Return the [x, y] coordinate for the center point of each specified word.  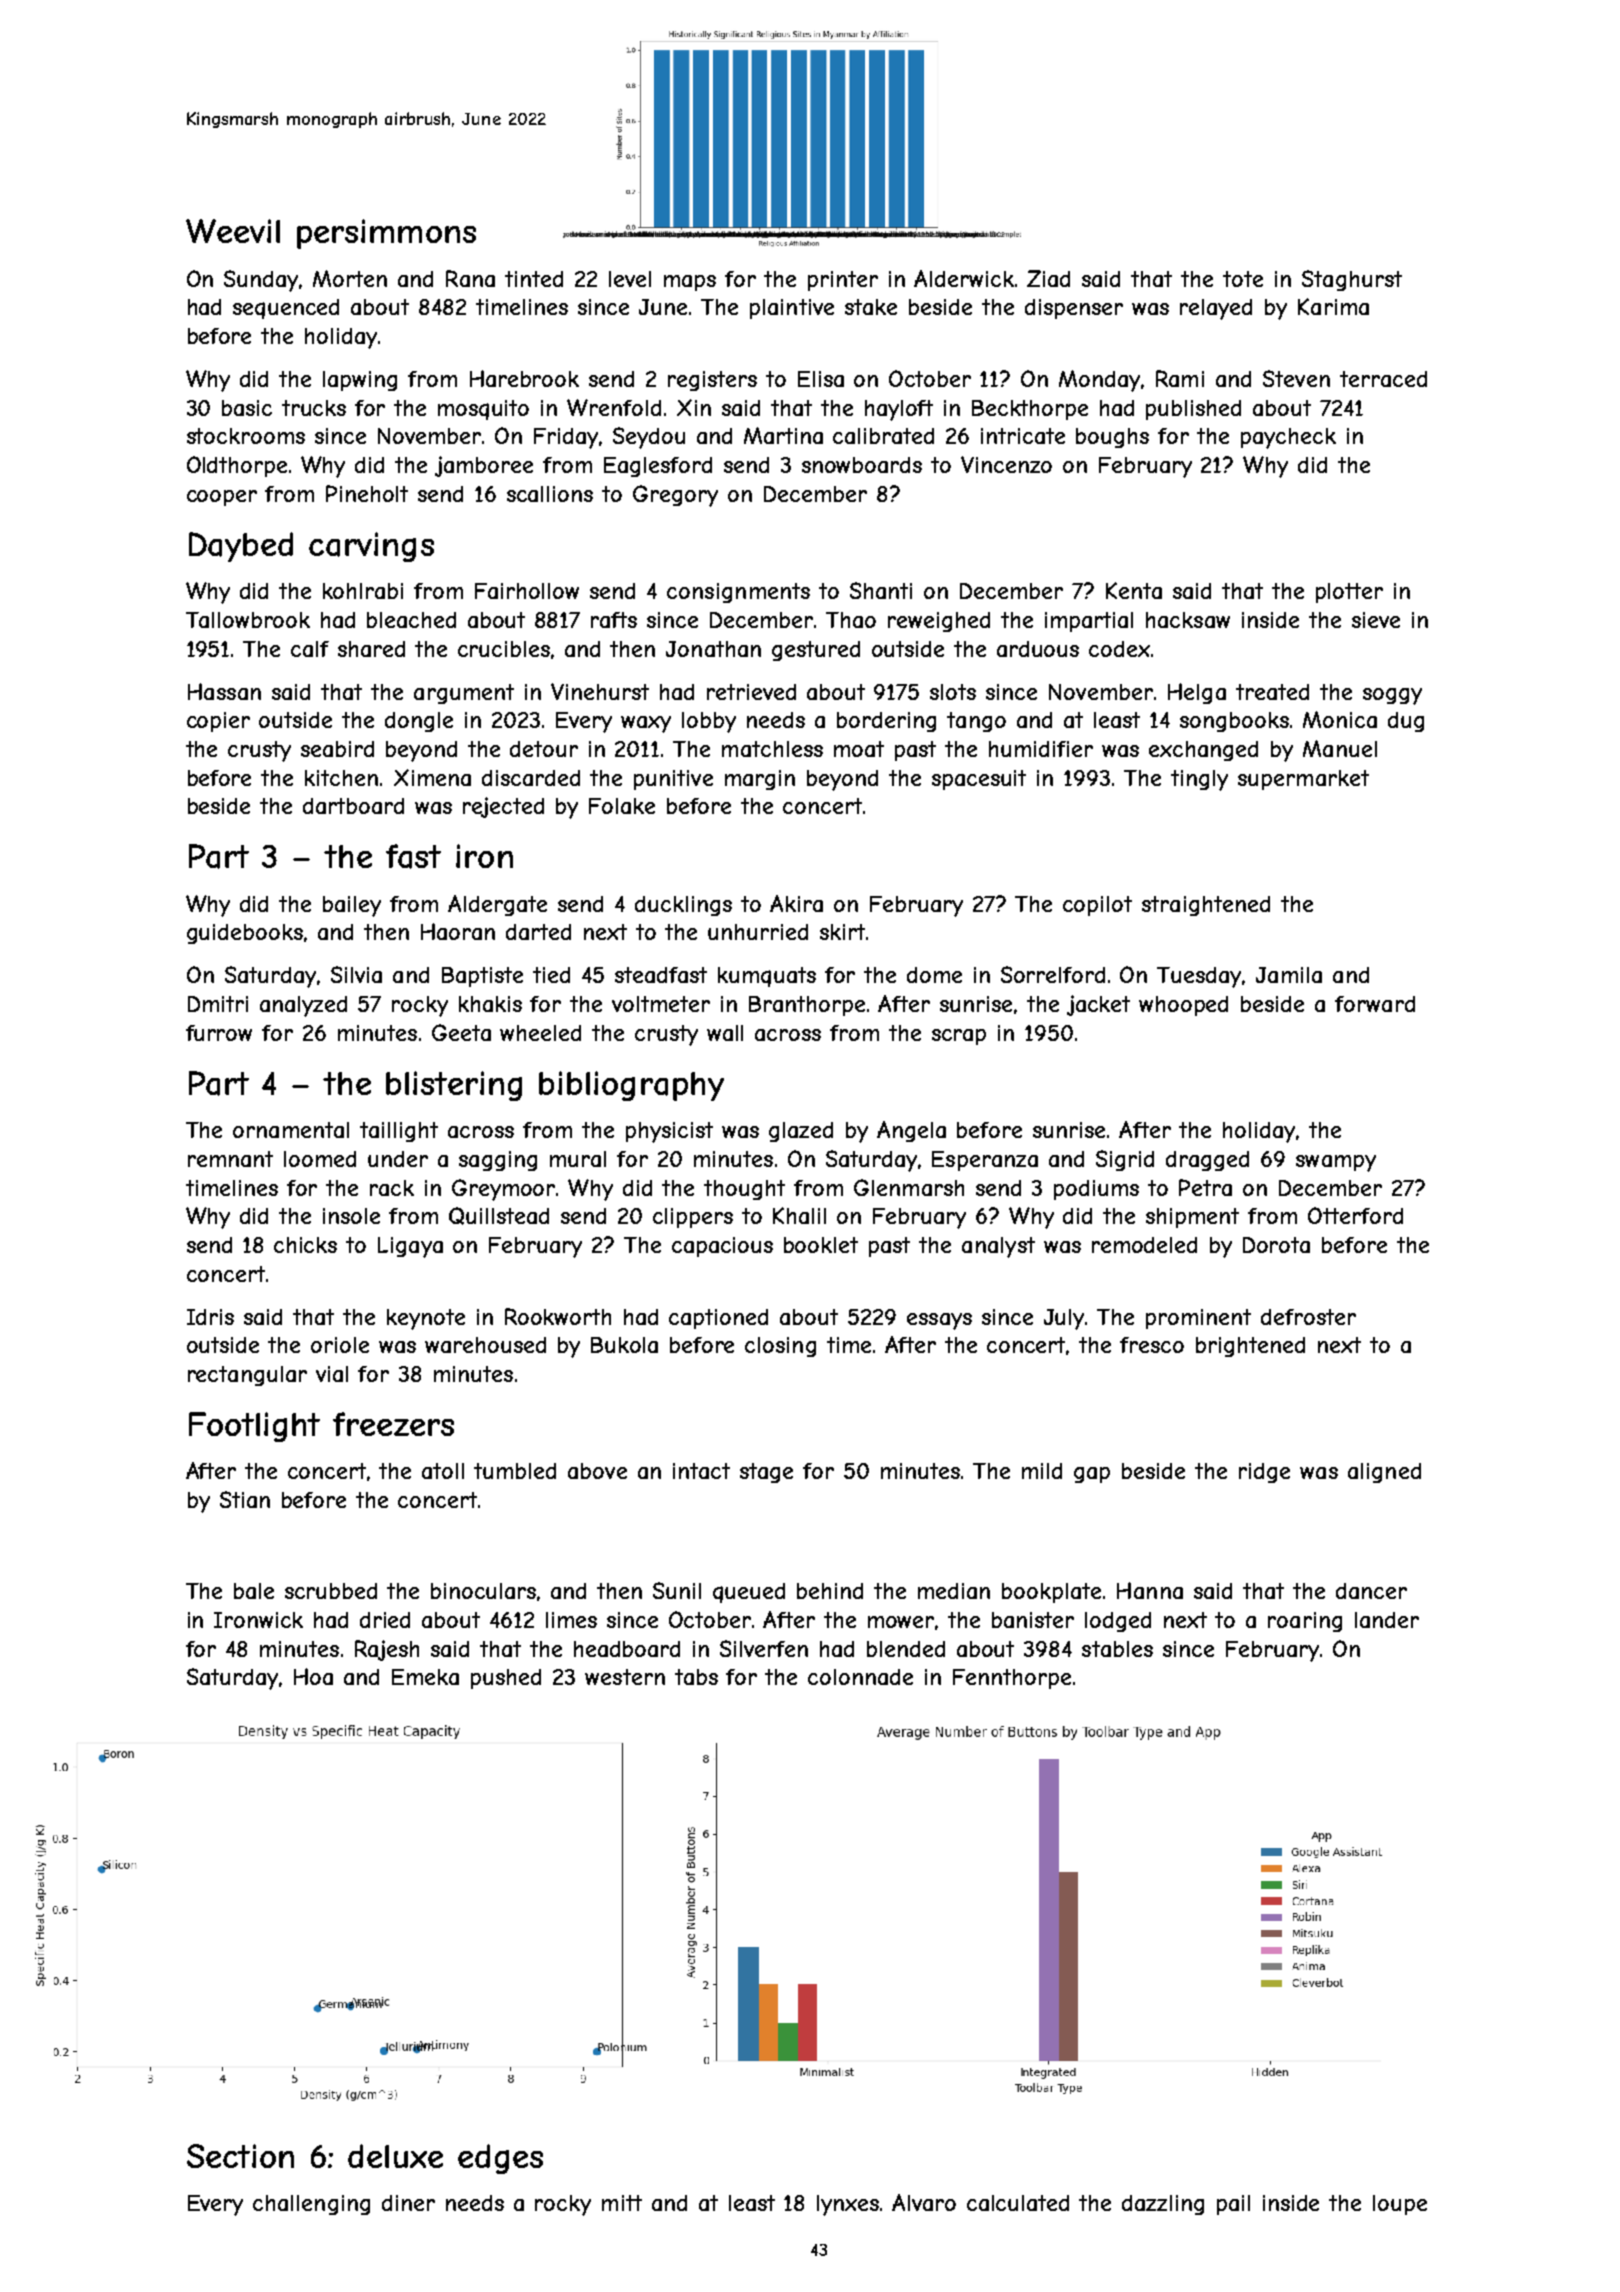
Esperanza [985, 1161]
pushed [506, 1679]
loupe [1400, 2205]
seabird [337, 749]
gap [1092, 1475]
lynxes [848, 2205]
